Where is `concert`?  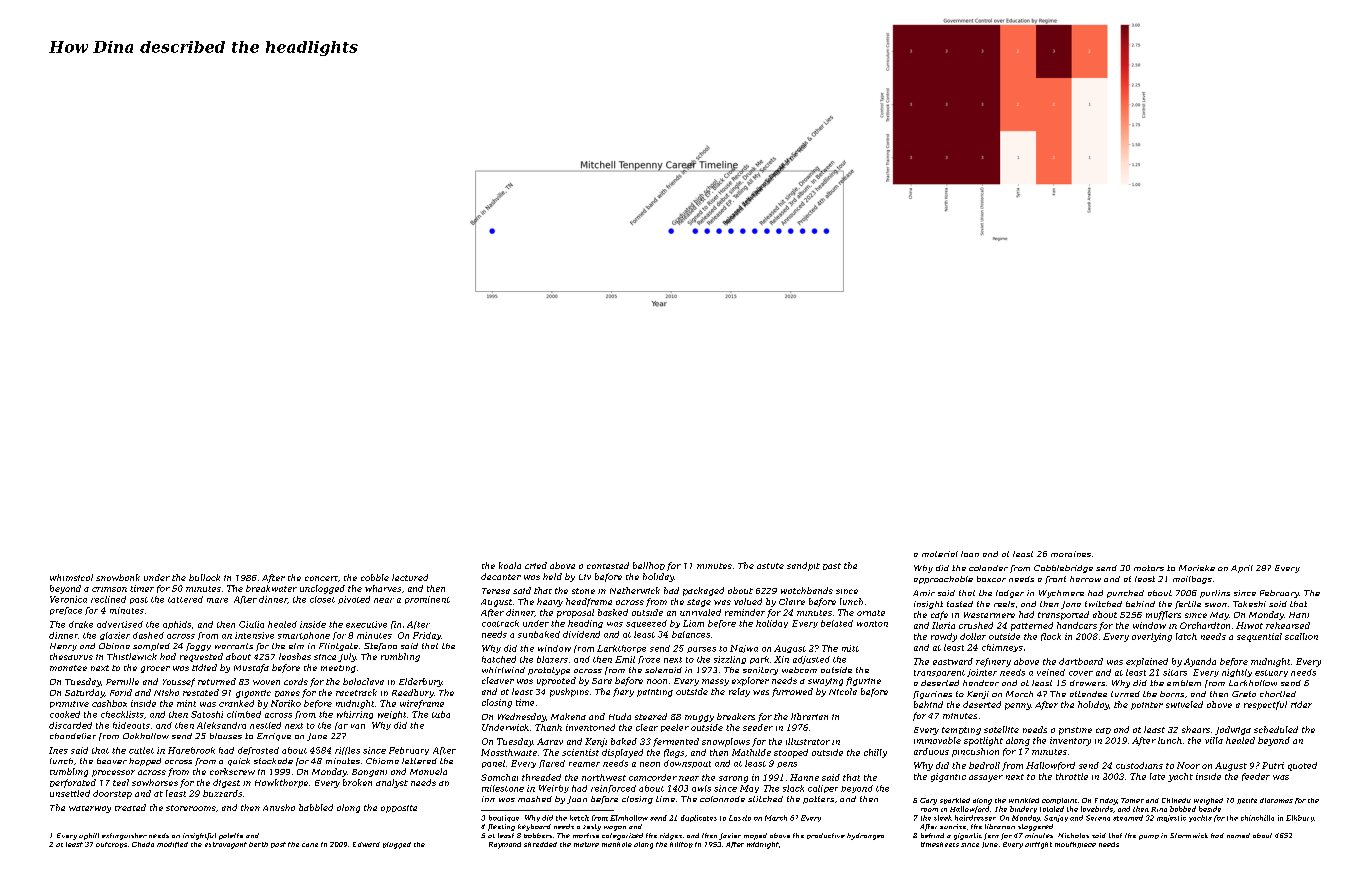
concert is located at coordinates (321, 578).
